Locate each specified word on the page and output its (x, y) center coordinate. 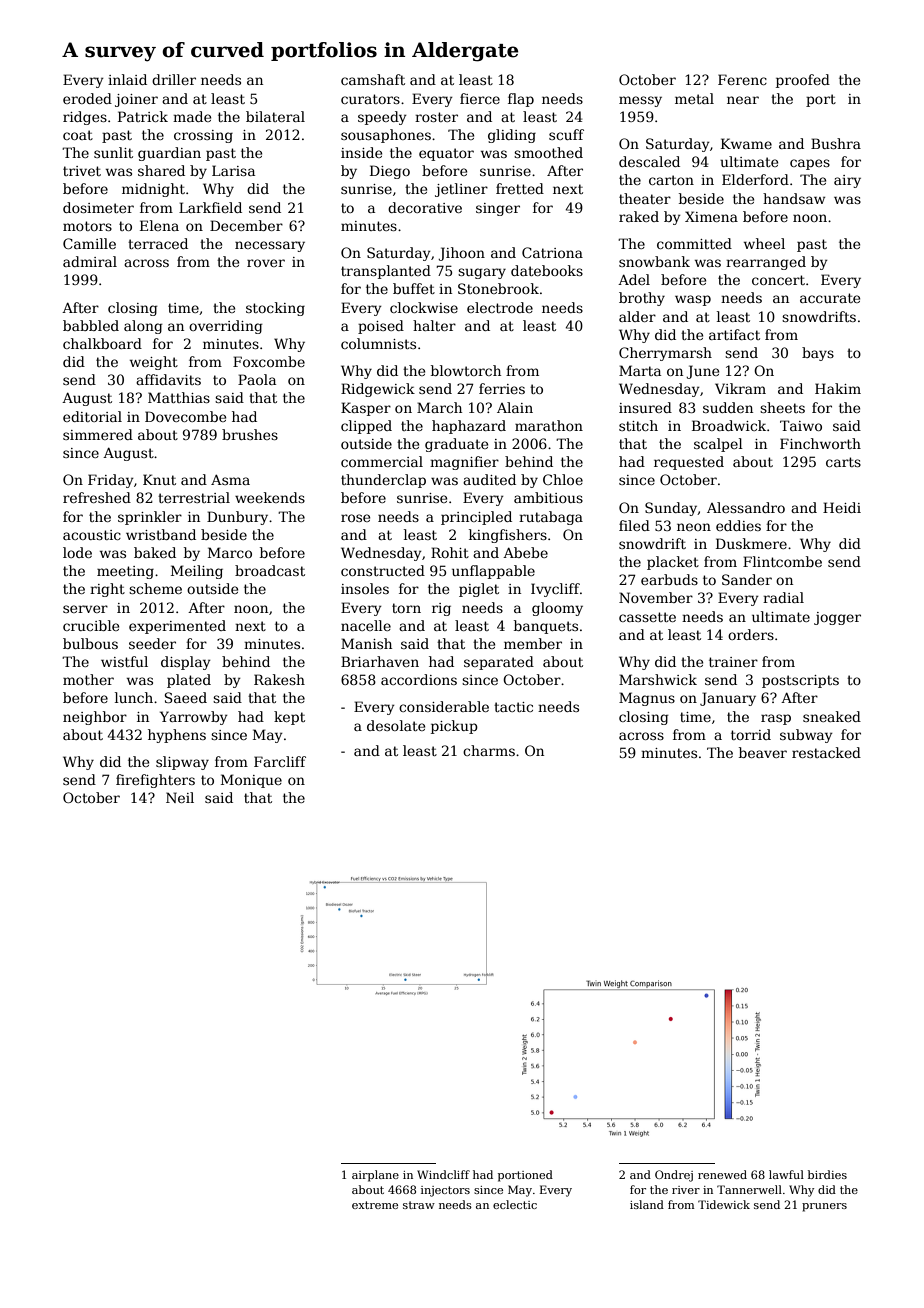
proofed (803, 81)
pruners (824, 1207)
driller (174, 79)
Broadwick (729, 425)
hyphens (177, 736)
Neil (180, 797)
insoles (365, 588)
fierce (480, 98)
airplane (375, 1176)
